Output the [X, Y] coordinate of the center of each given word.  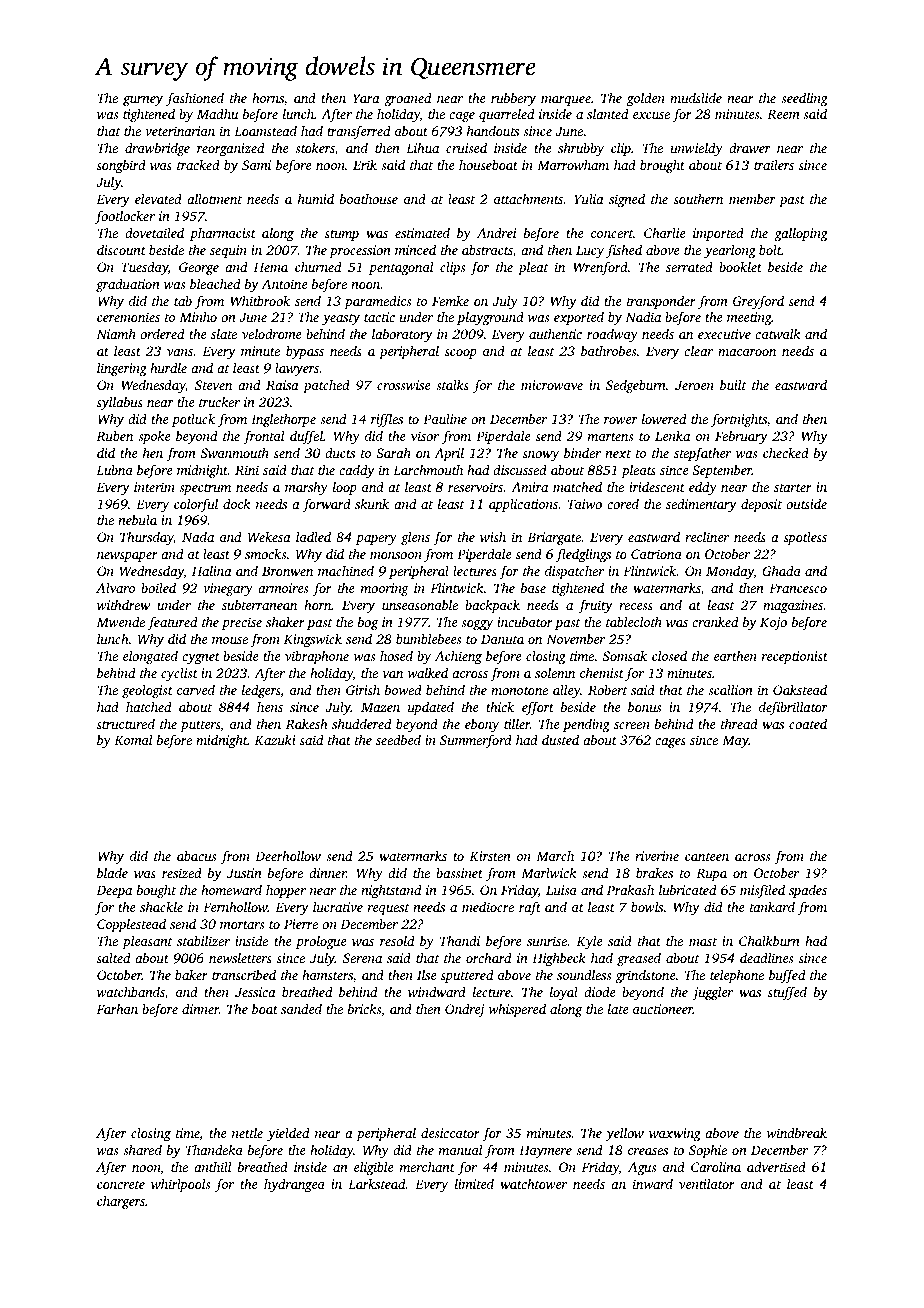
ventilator [707, 1184]
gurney [143, 101]
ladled [313, 536]
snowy [541, 456]
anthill [212, 1167]
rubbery [513, 99]
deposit [761, 505]
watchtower [533, 1183]
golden [646, 99]
